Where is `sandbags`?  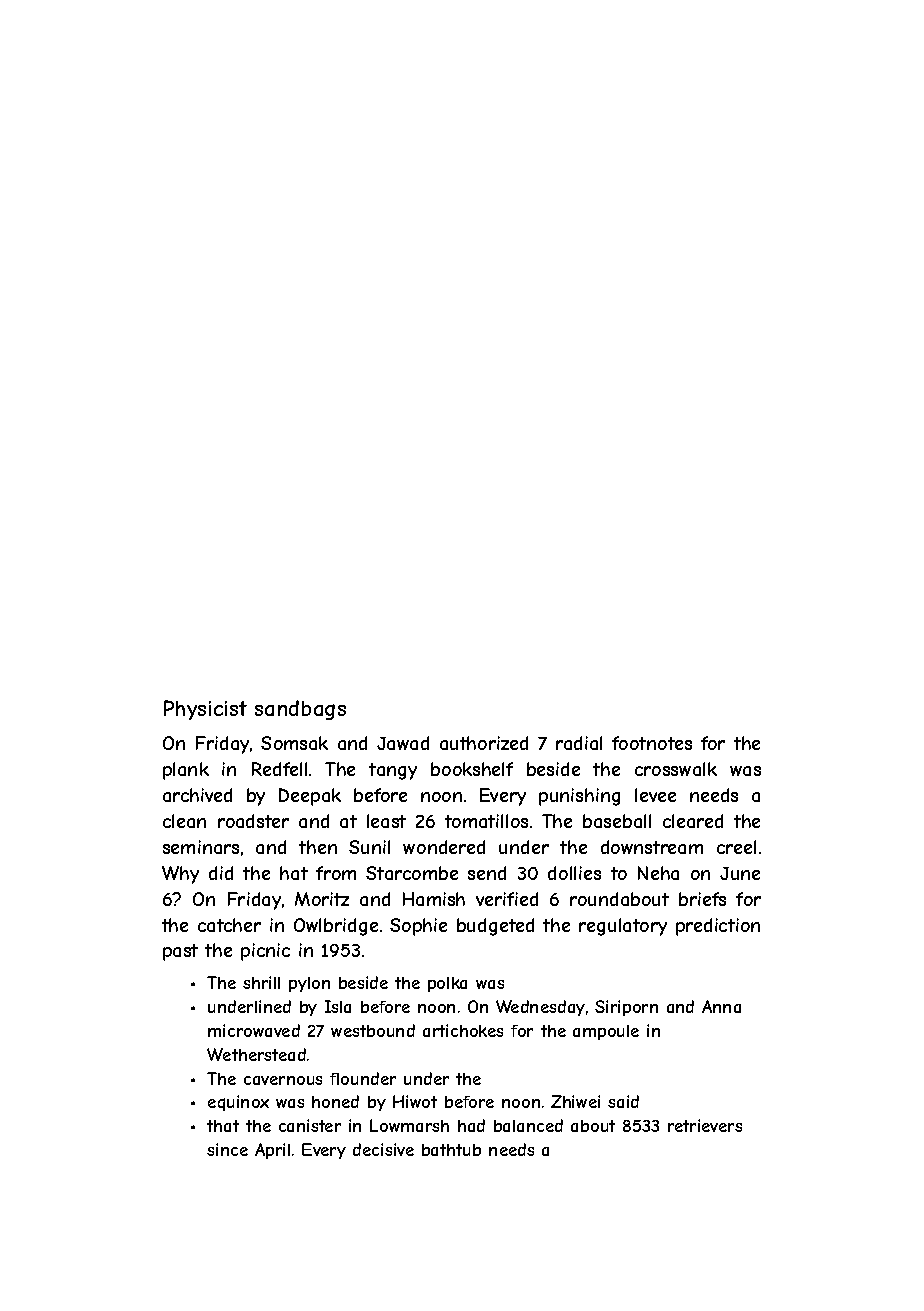 sandbags is located at coordinates (300, 710).
